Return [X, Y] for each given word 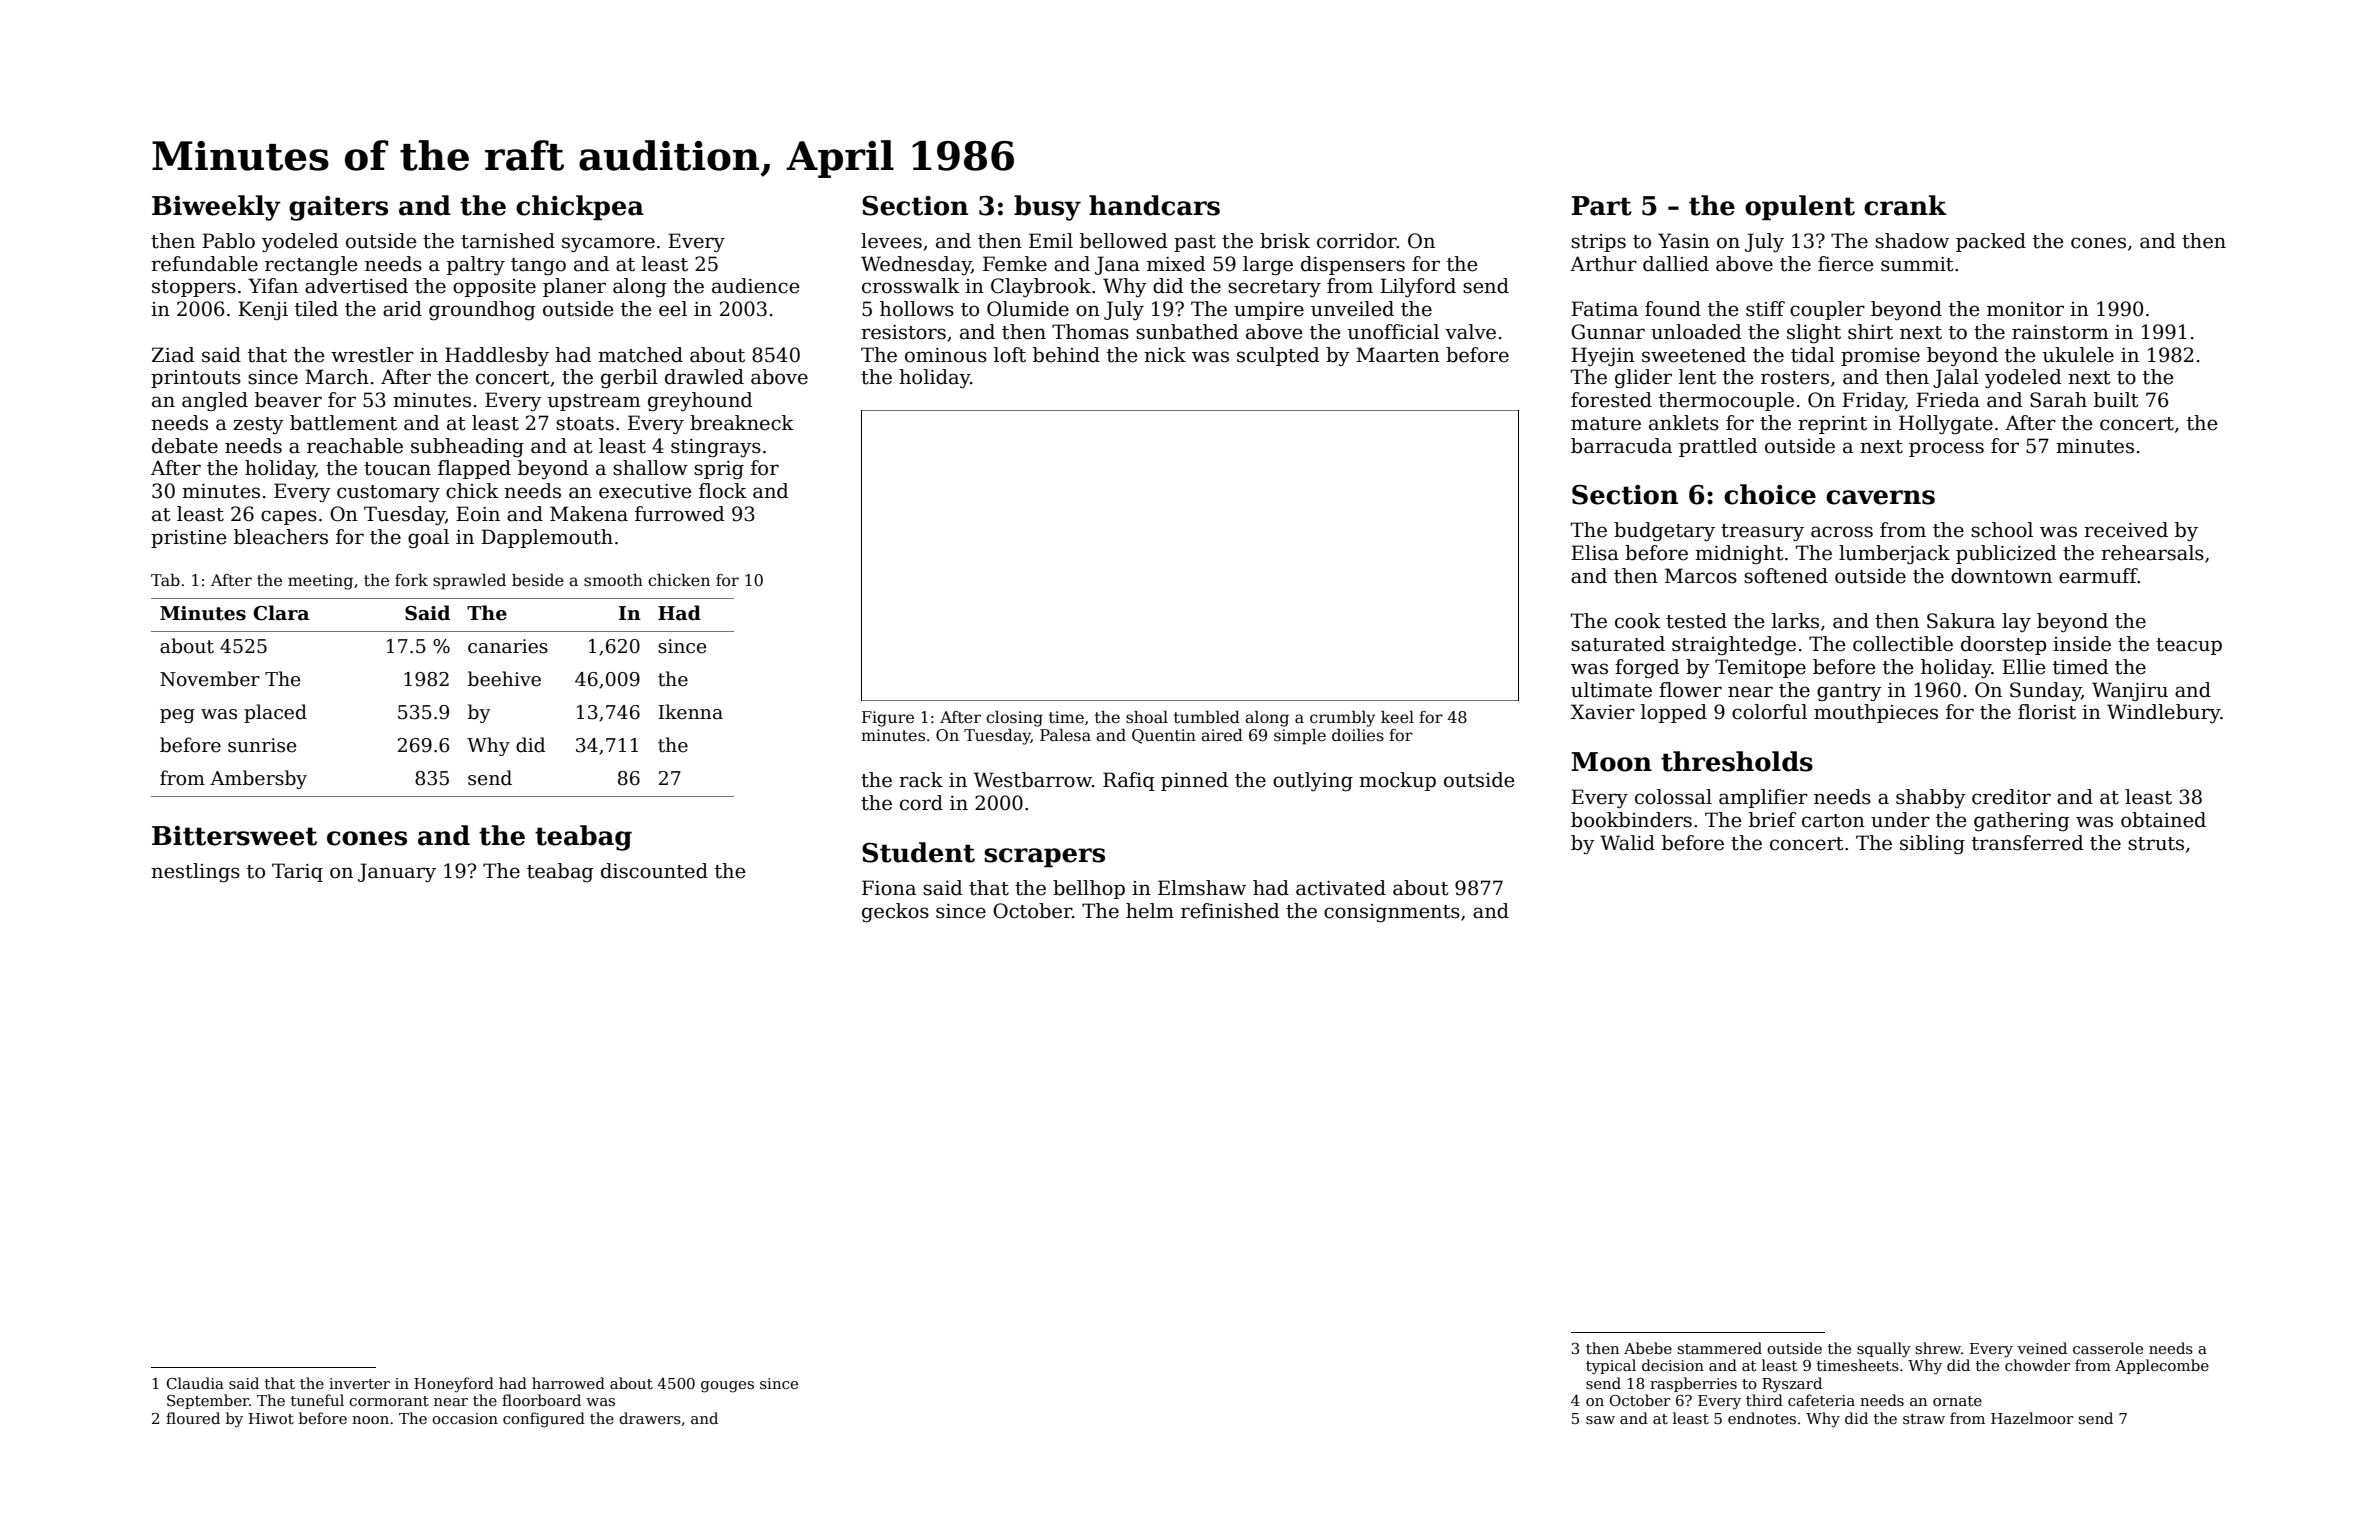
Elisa [1595, 553]
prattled [1718, 447]
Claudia [195, 1383]
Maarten [1398, 355]
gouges [727, 1387]
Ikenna [690, 712]
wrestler [372, 355]
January [397, 873]
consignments [1392, 913]
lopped [1674, 713]
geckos [895, 913]
